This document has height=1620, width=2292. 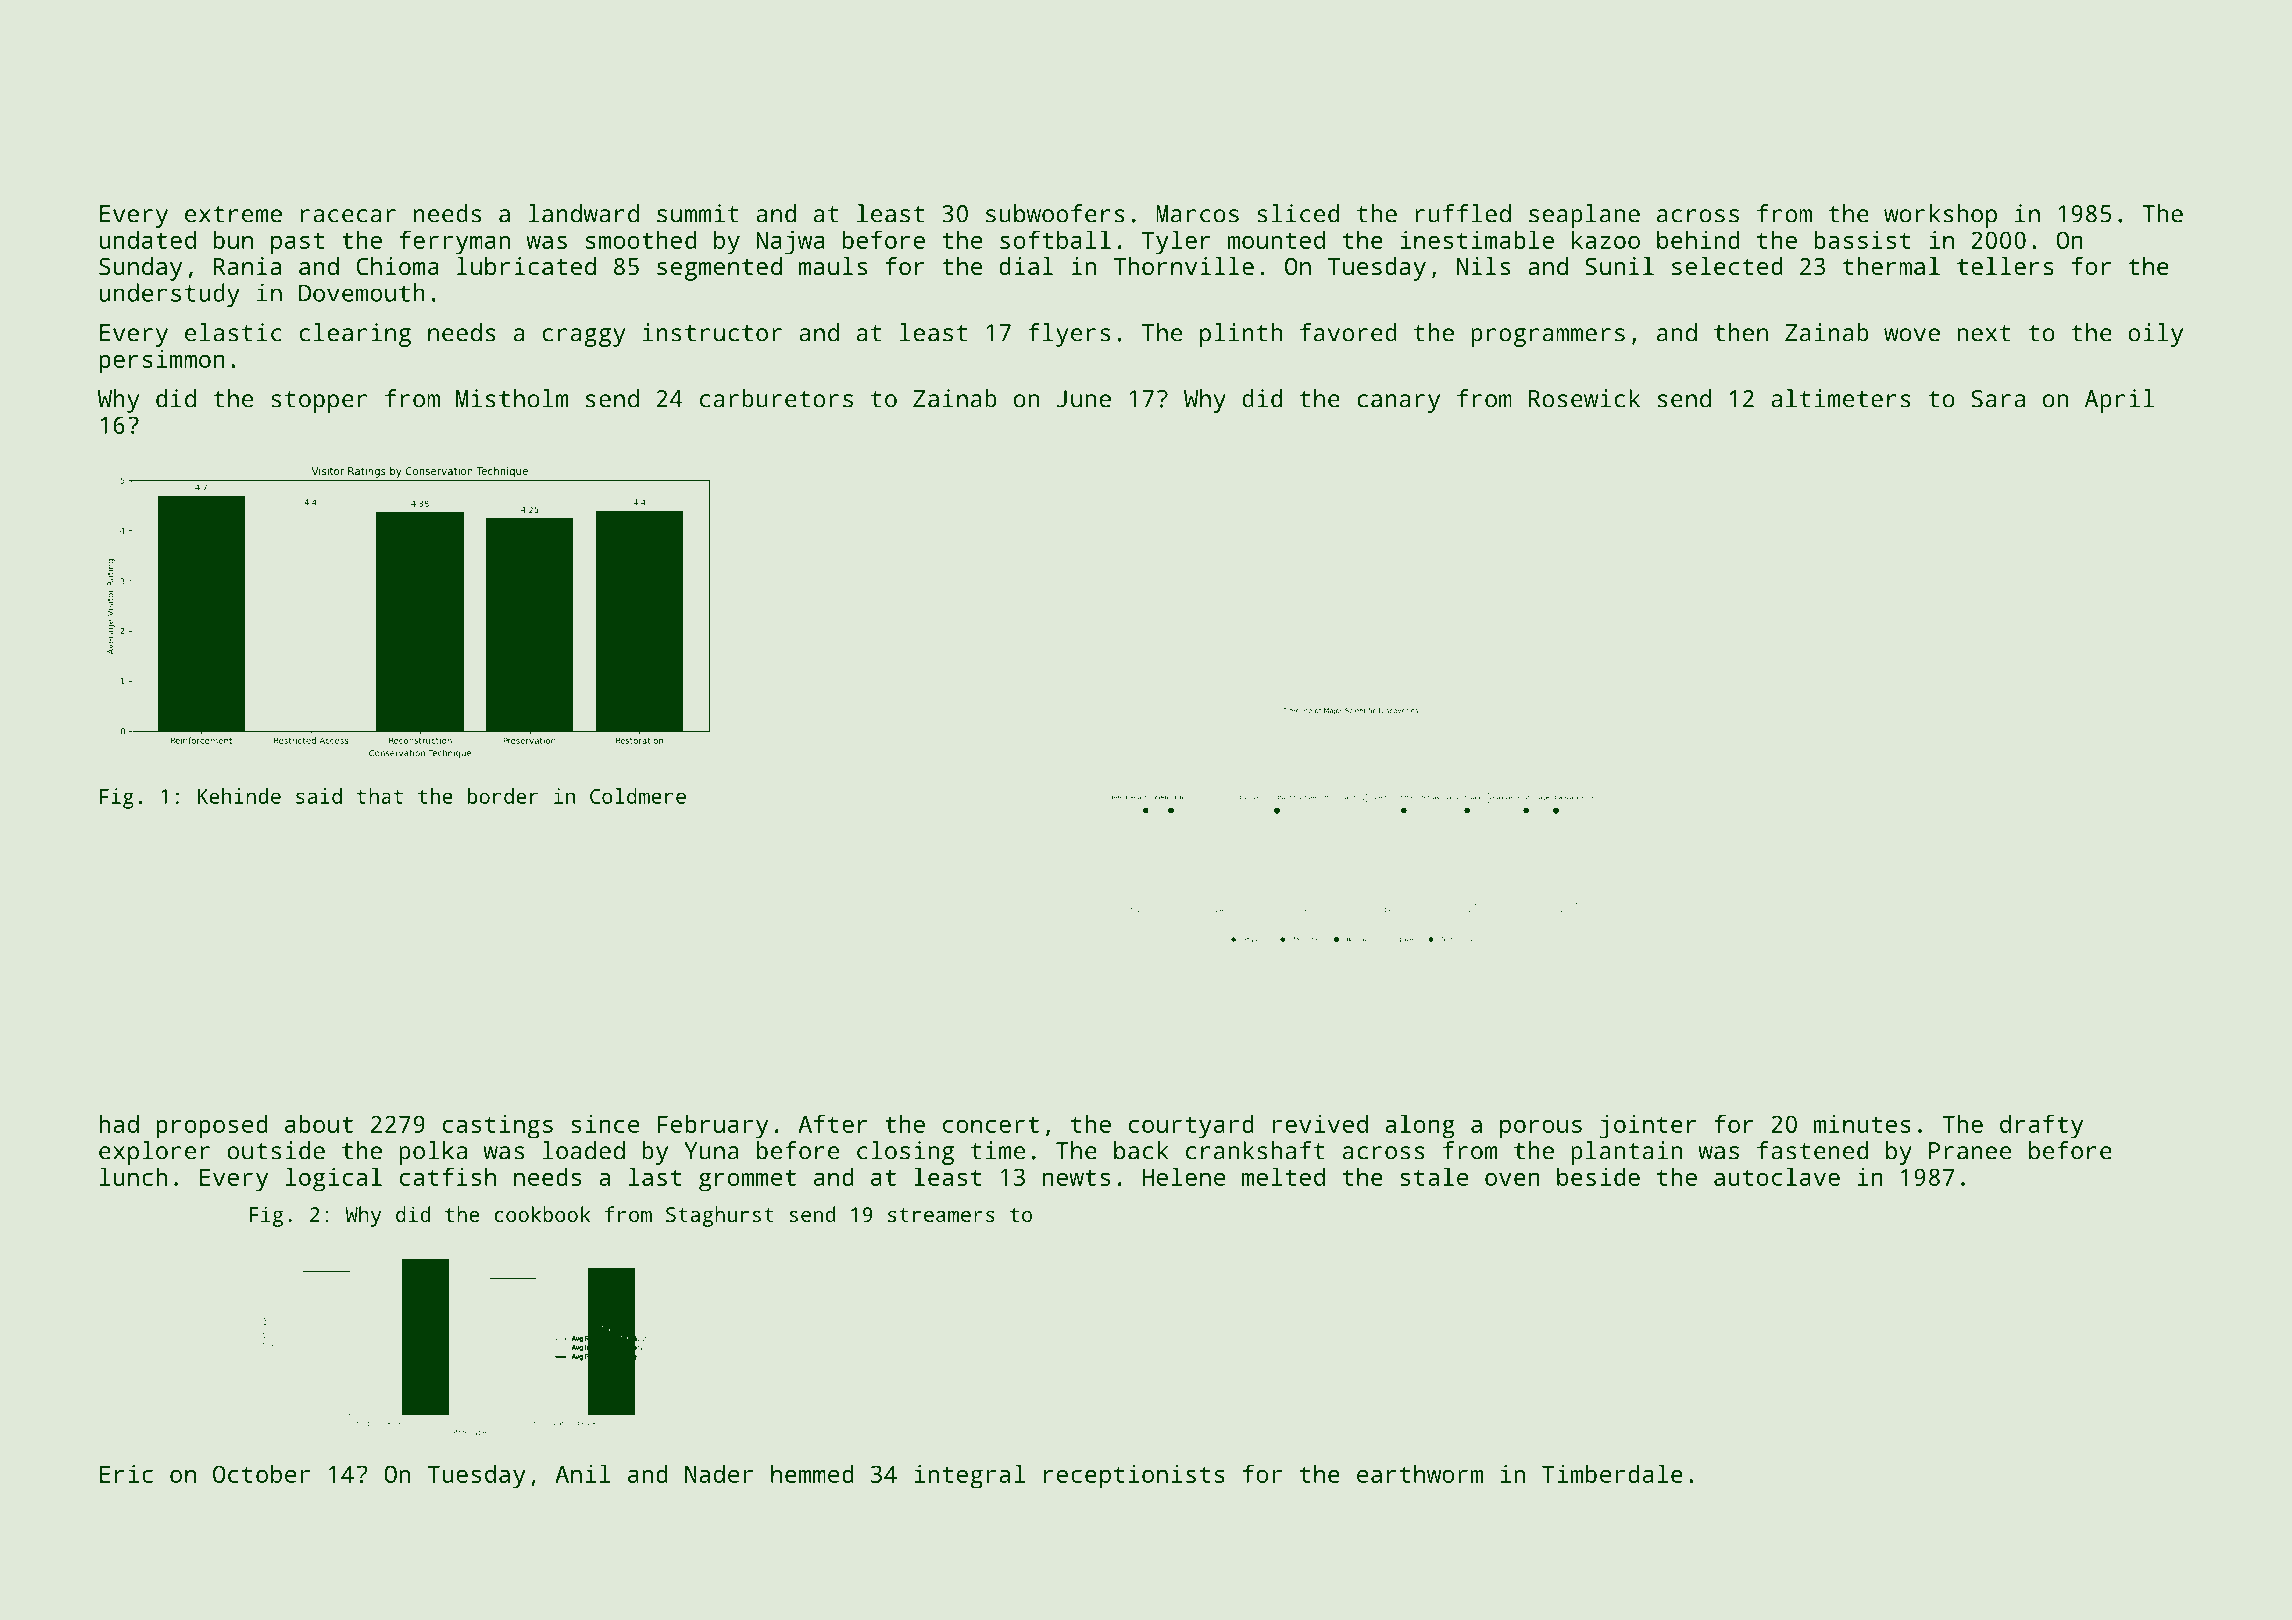 I want to click on landward, so click(x=583, y=213).
